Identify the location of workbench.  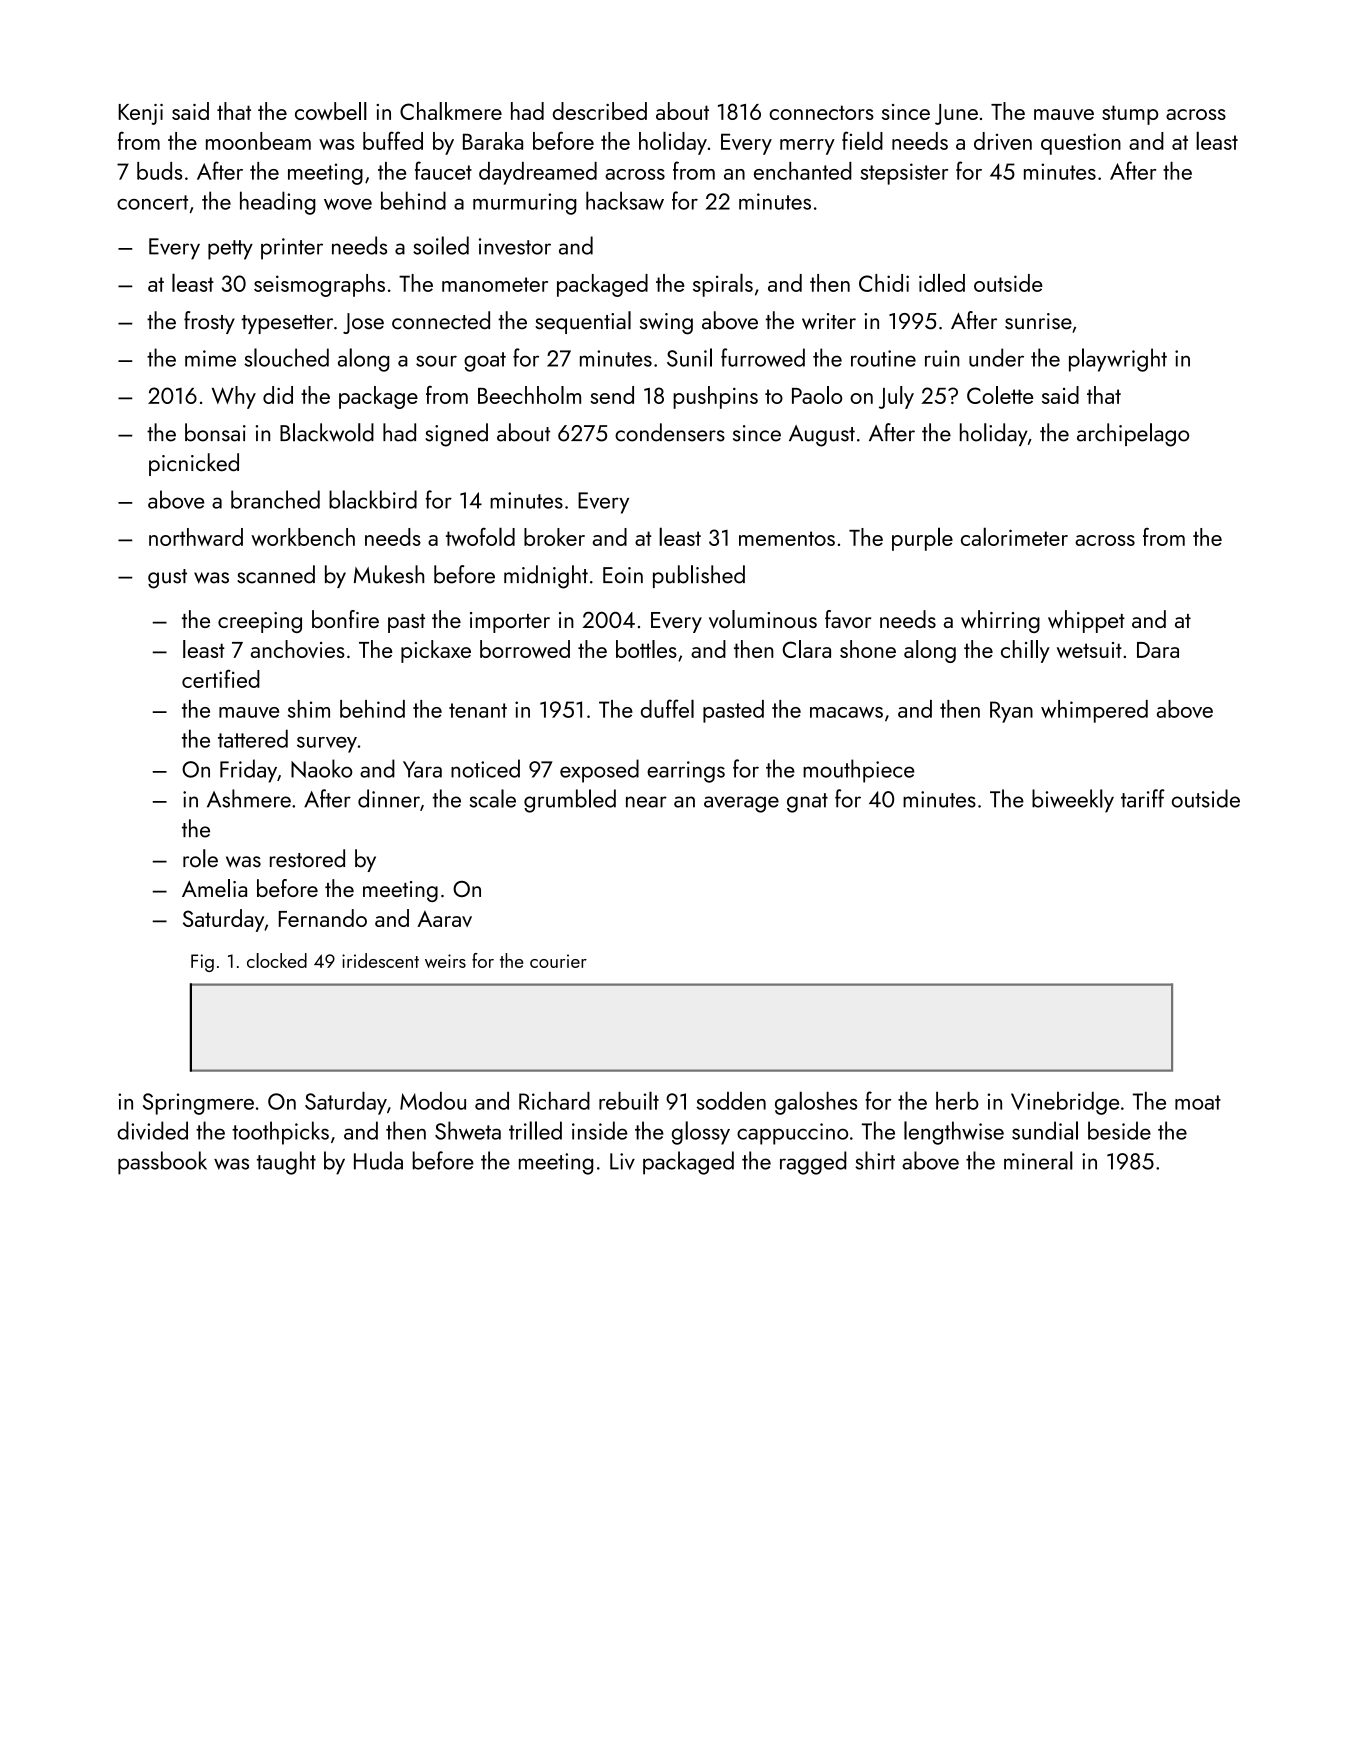
(303, 537).
